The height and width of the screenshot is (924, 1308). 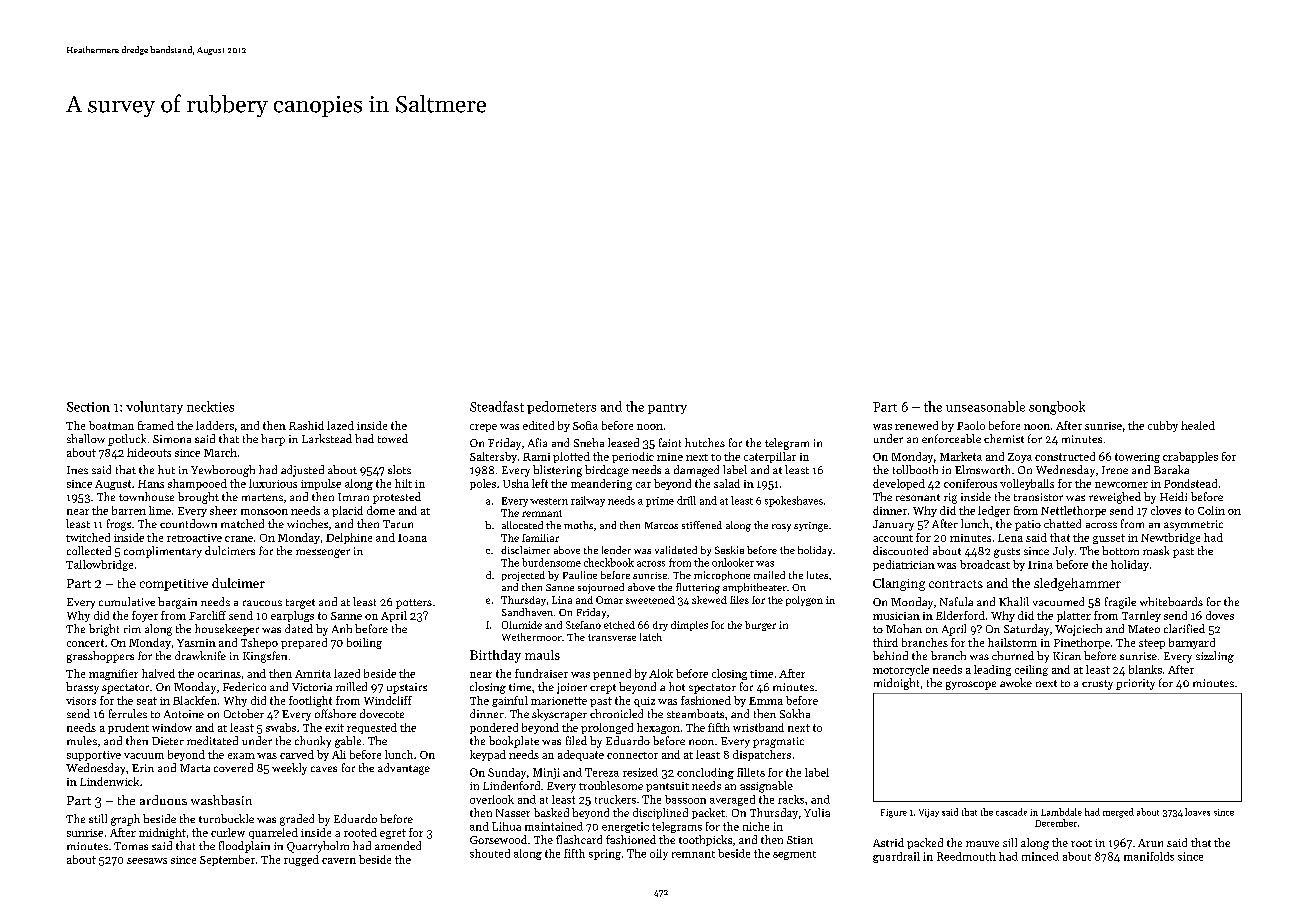 I want to click on crabapples, so click(x=1190, y=457).
